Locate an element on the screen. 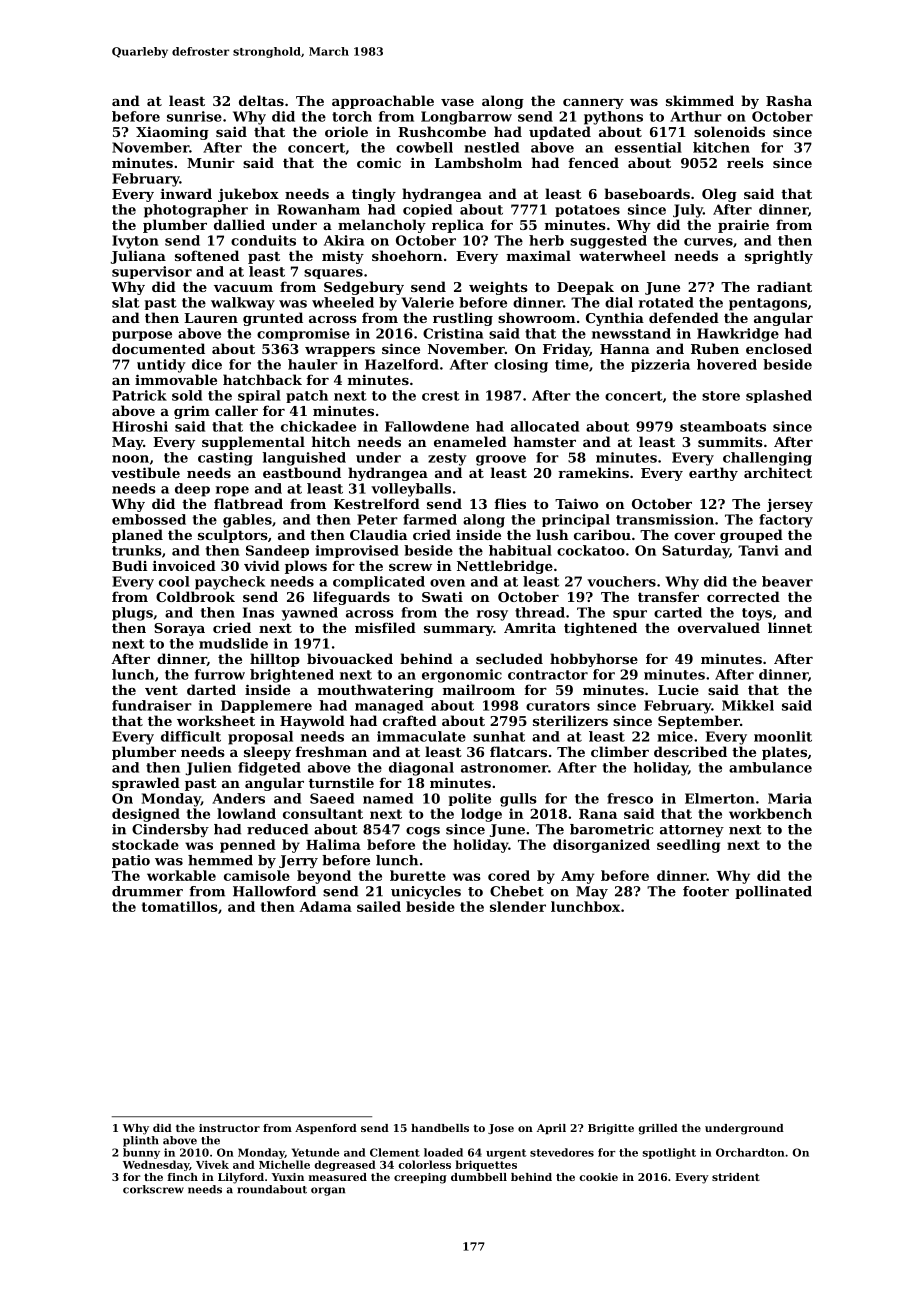 This screenshot has height=1308, width=924. pizzeria is located at coordinates (660, 365).
